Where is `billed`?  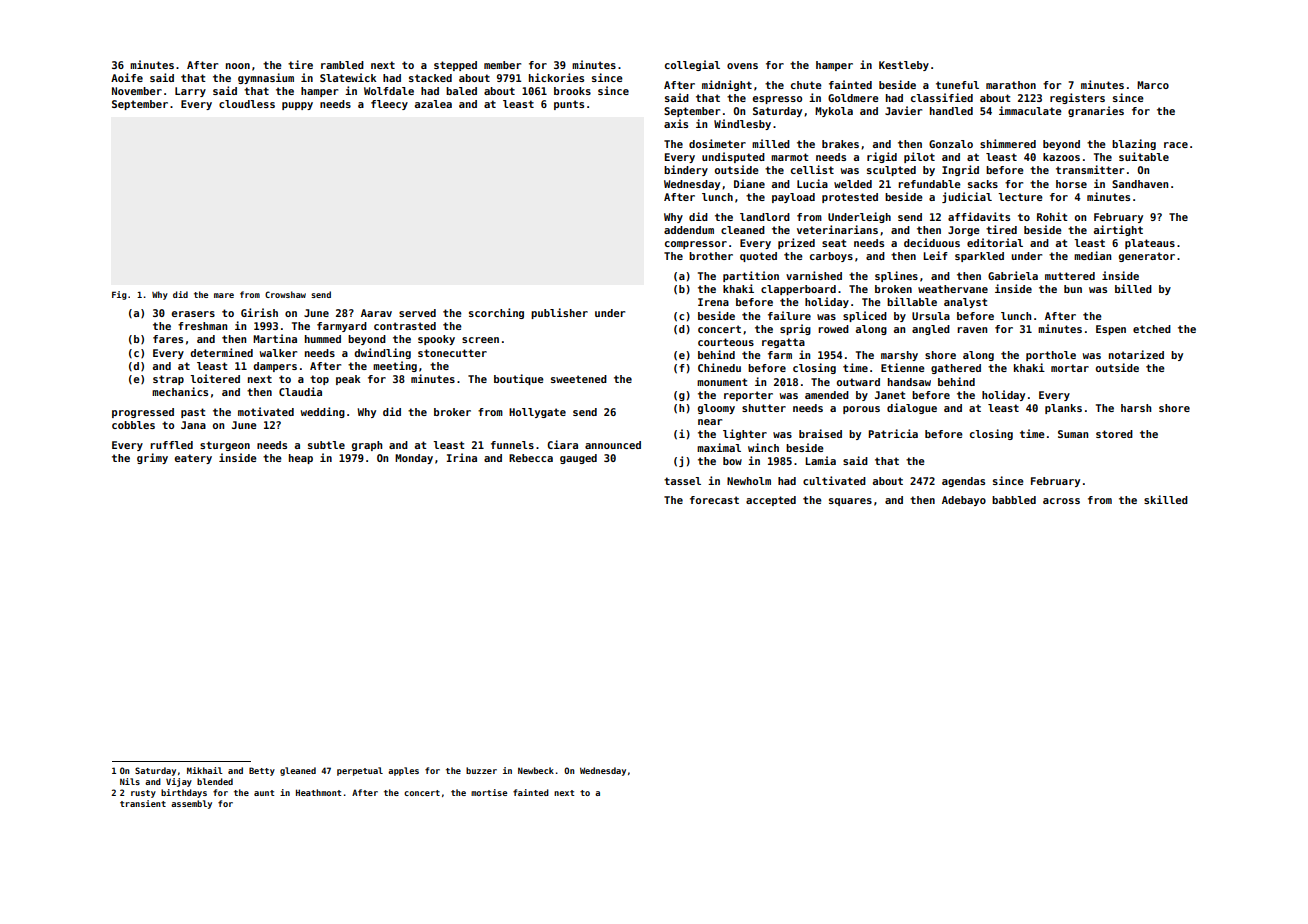 billed is located at coordinates (1133, 288).
